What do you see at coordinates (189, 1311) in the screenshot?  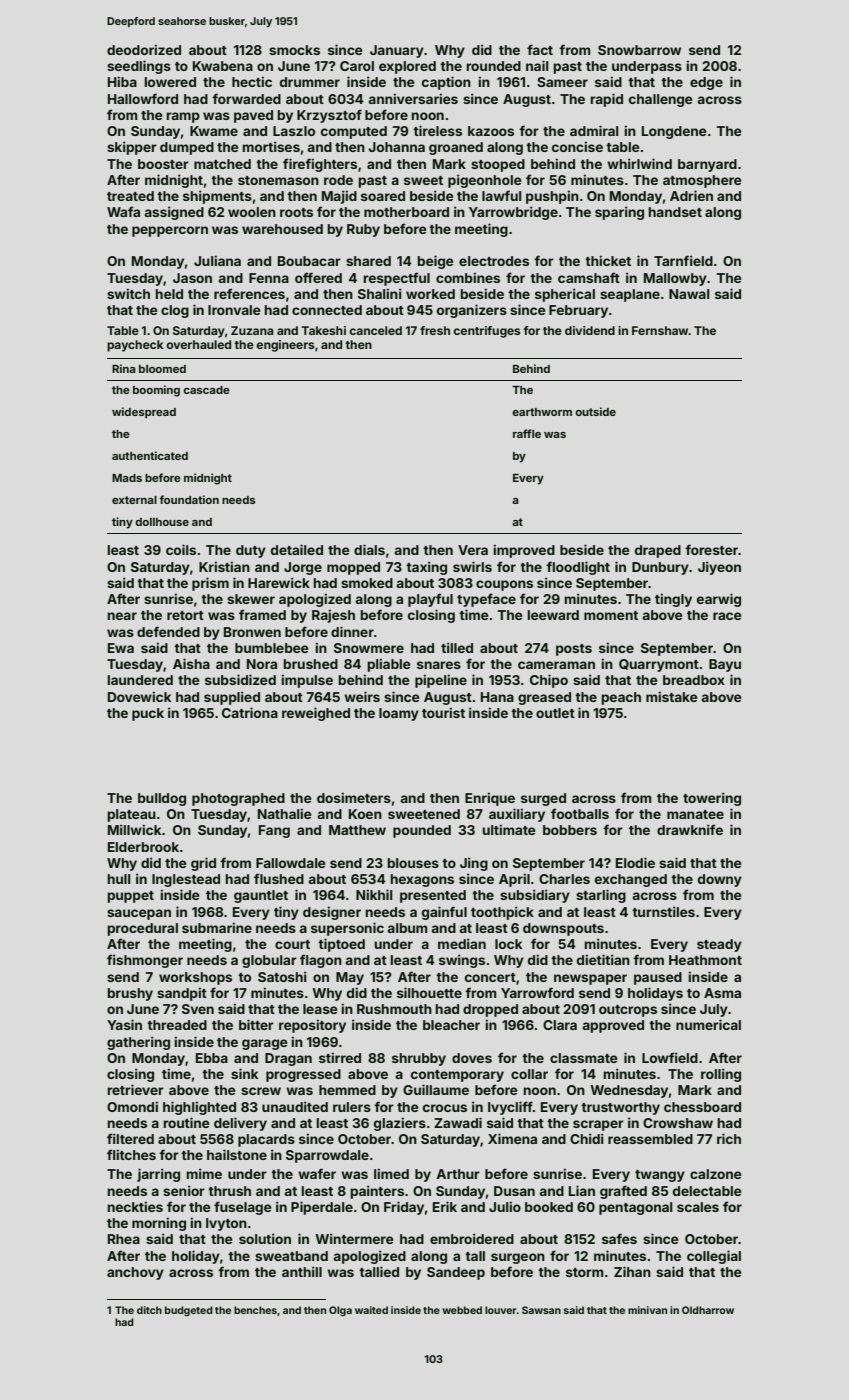 I see `budgeted` at bounding box center [189, 1311].
